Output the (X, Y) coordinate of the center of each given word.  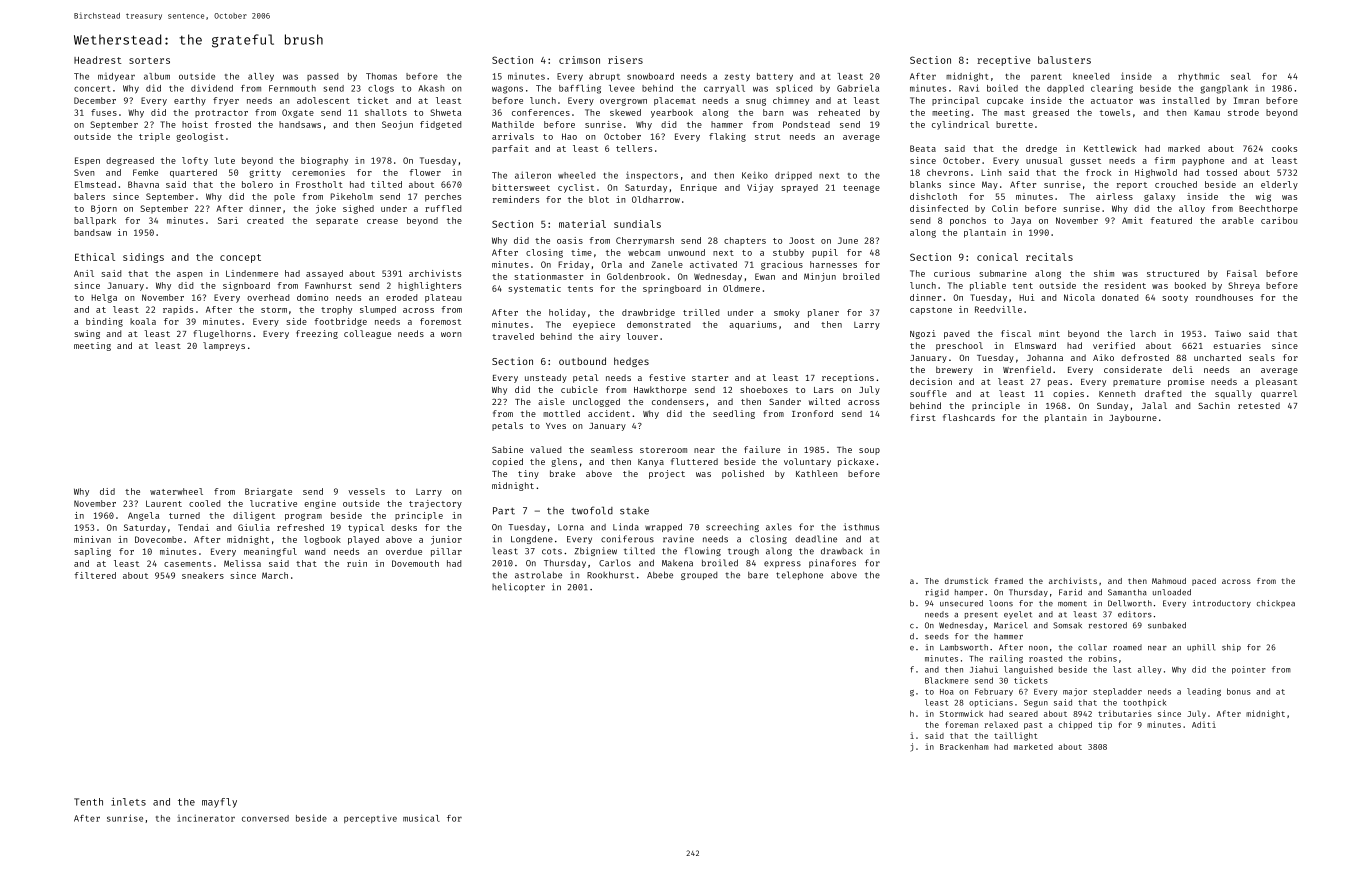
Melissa (242, 563)
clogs (381, 89)
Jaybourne (1133, 418)
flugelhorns (222, 334)
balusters (1064, 60)
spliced (794, 88)
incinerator (206, 818)
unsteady (546, 378)
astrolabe (538, 575)
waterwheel (176, 491)
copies (1068, 394)
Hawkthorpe (660, 390)
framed (1008, 581)
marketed (1033, 746)
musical (421, 818)
